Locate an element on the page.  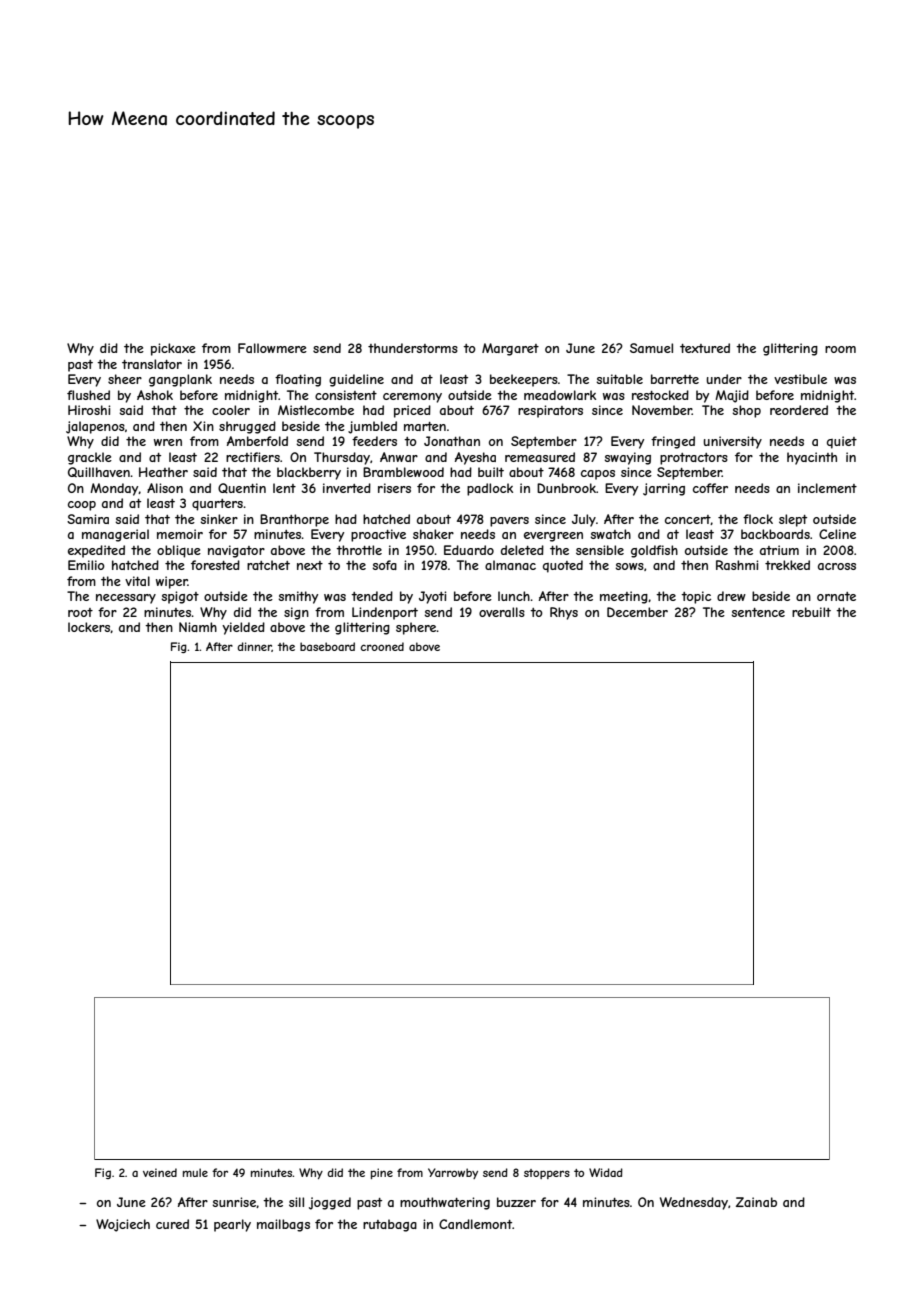
sentence is located at coordinates (758, 612).
